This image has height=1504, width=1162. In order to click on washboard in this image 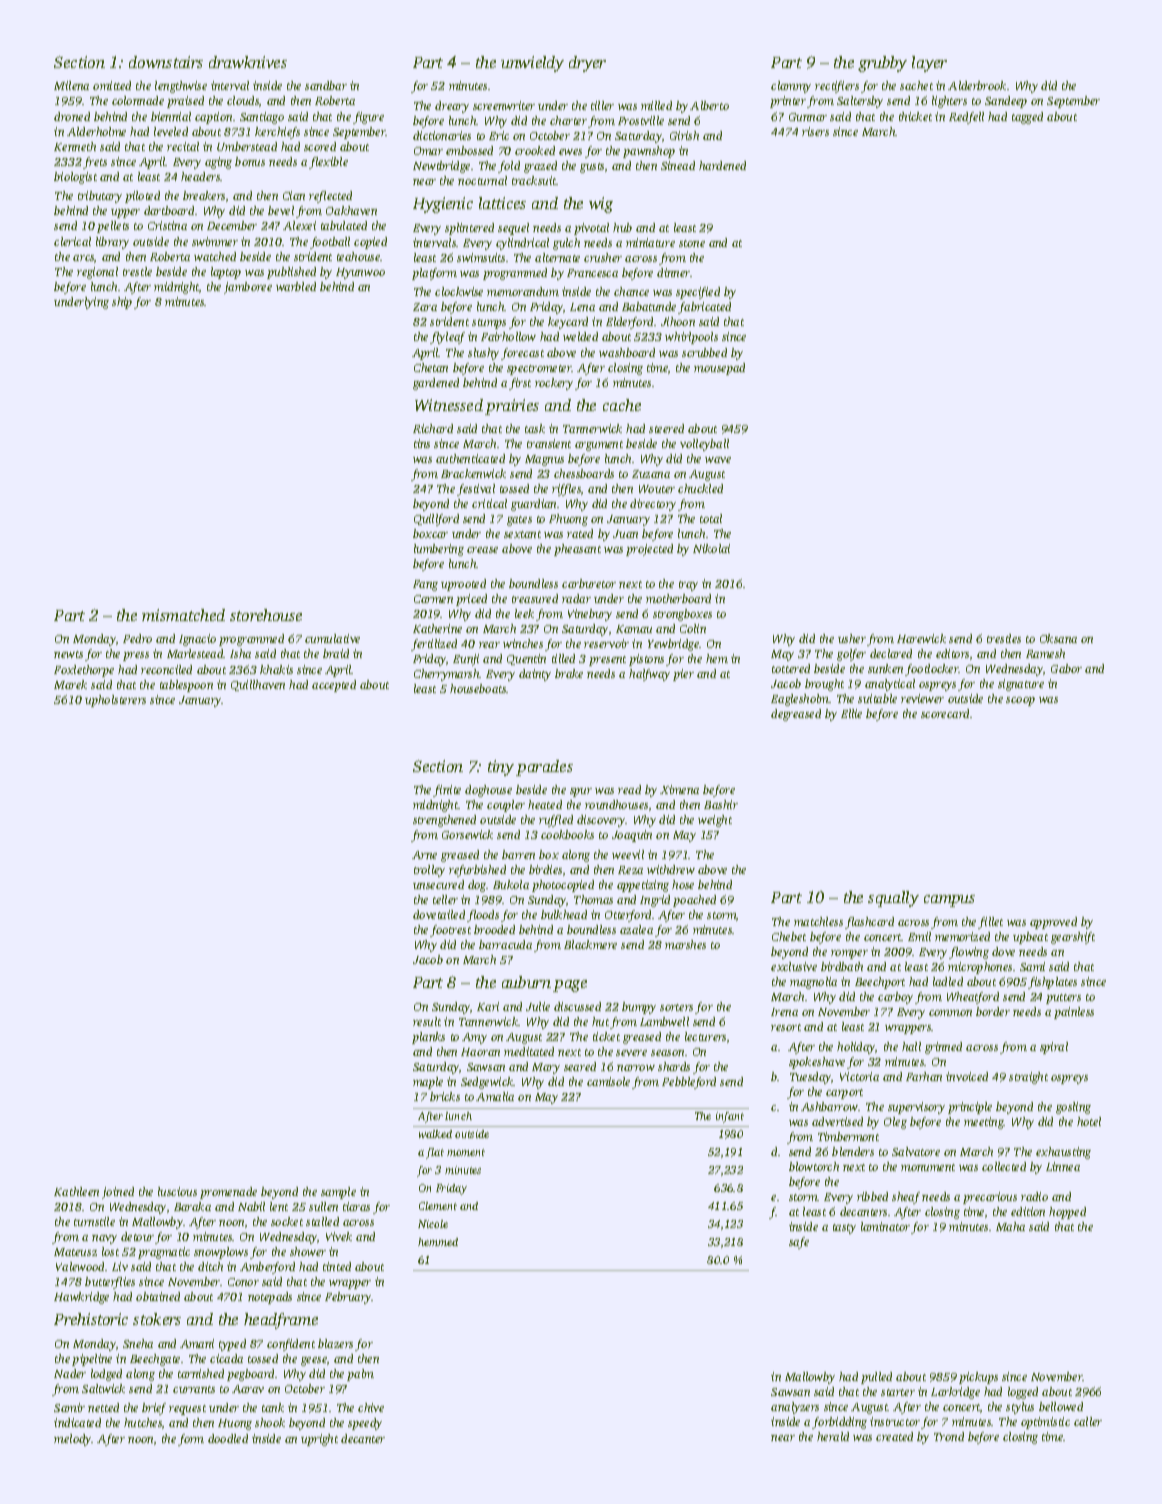, I will do `click(627, 352)`.
